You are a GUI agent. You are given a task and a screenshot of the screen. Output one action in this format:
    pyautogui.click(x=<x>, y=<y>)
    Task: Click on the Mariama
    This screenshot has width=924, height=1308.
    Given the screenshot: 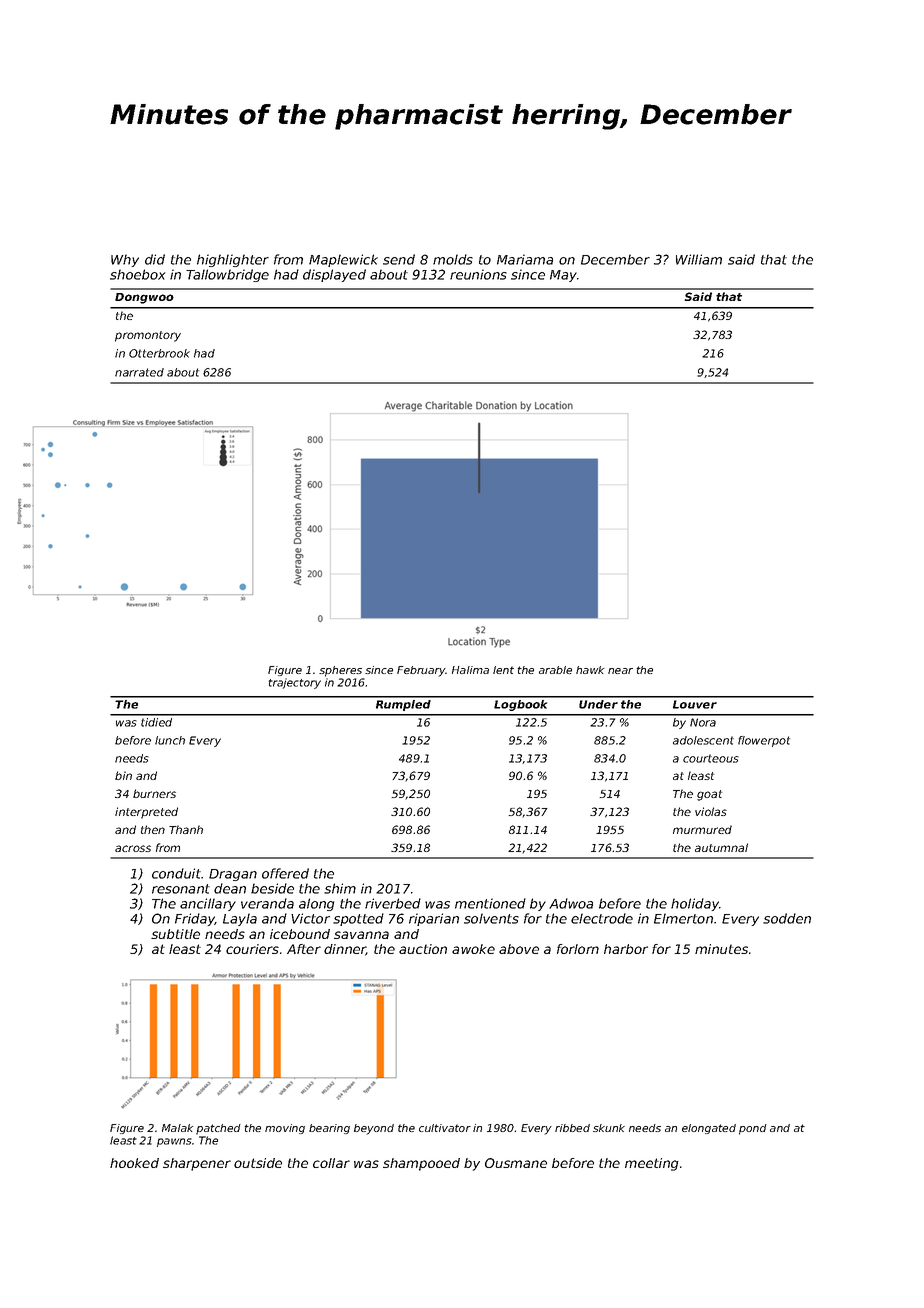 What is the action you would take?
    pyautogui.click(x=525, y=259)
